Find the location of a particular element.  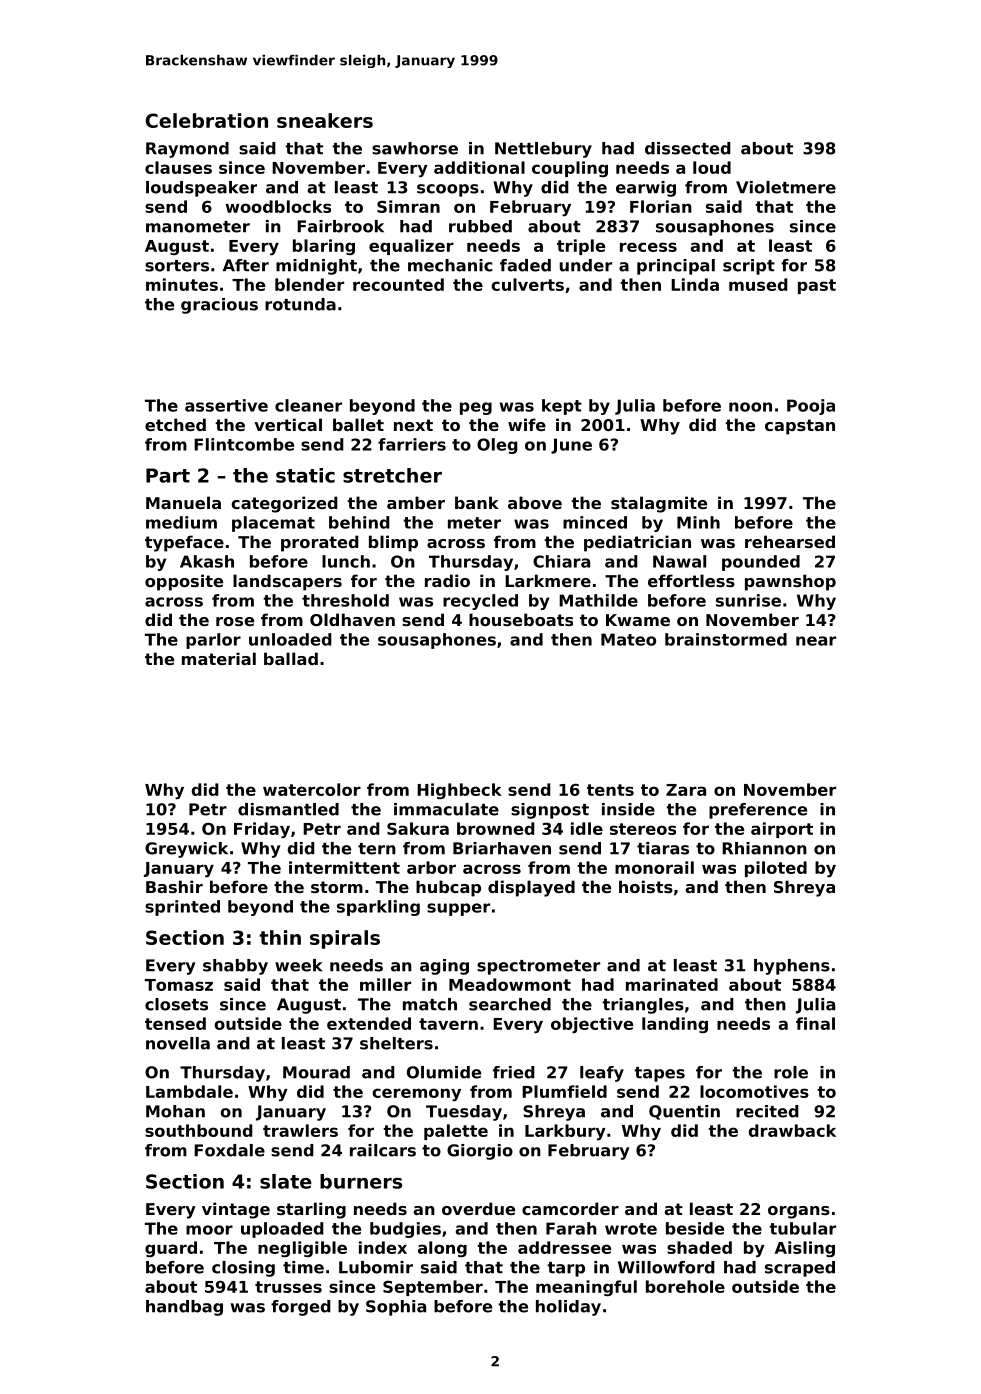

final is located at coordinates (815, 1023).
